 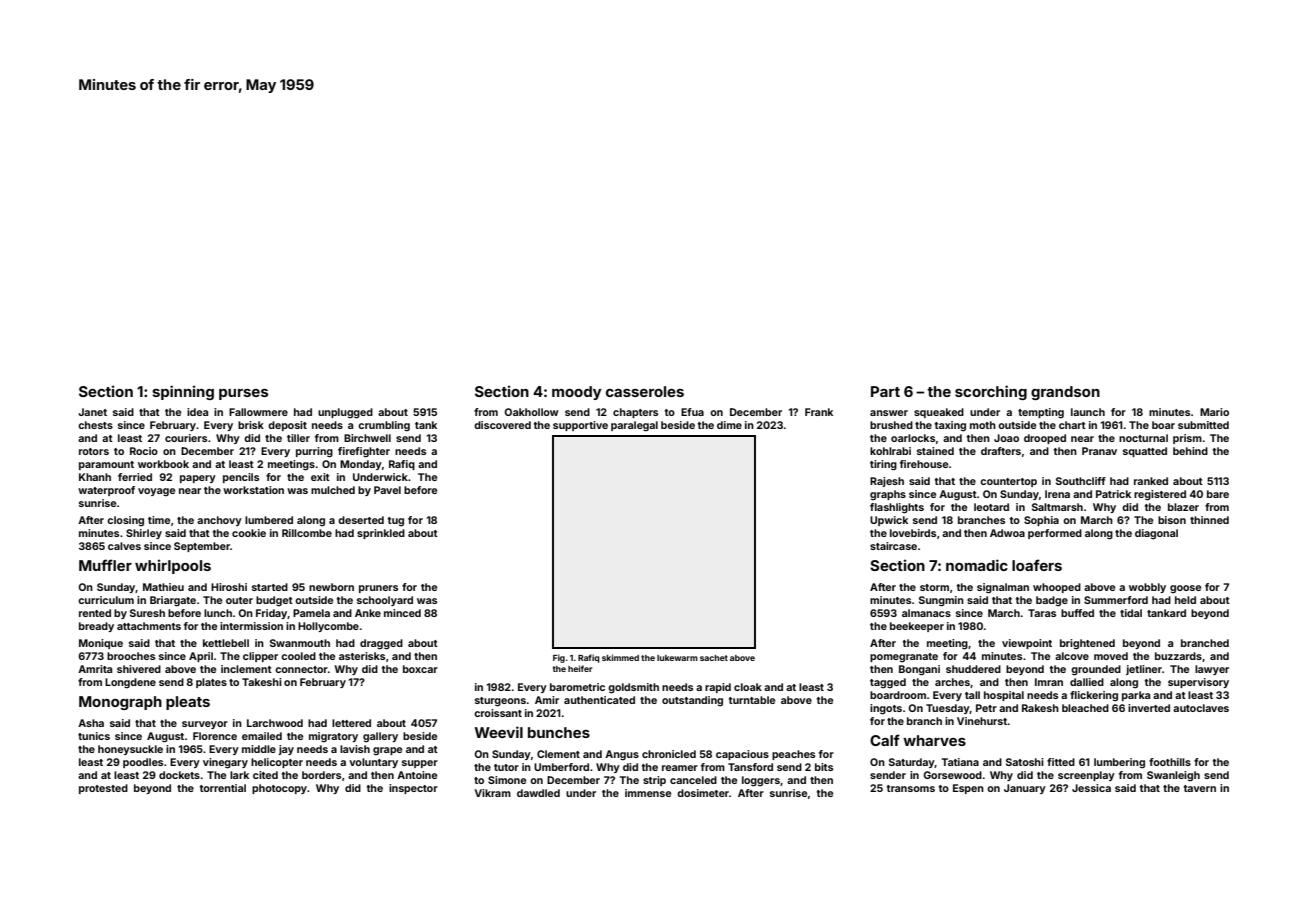 I want to click on workbook, so click(x=163, y=464).
